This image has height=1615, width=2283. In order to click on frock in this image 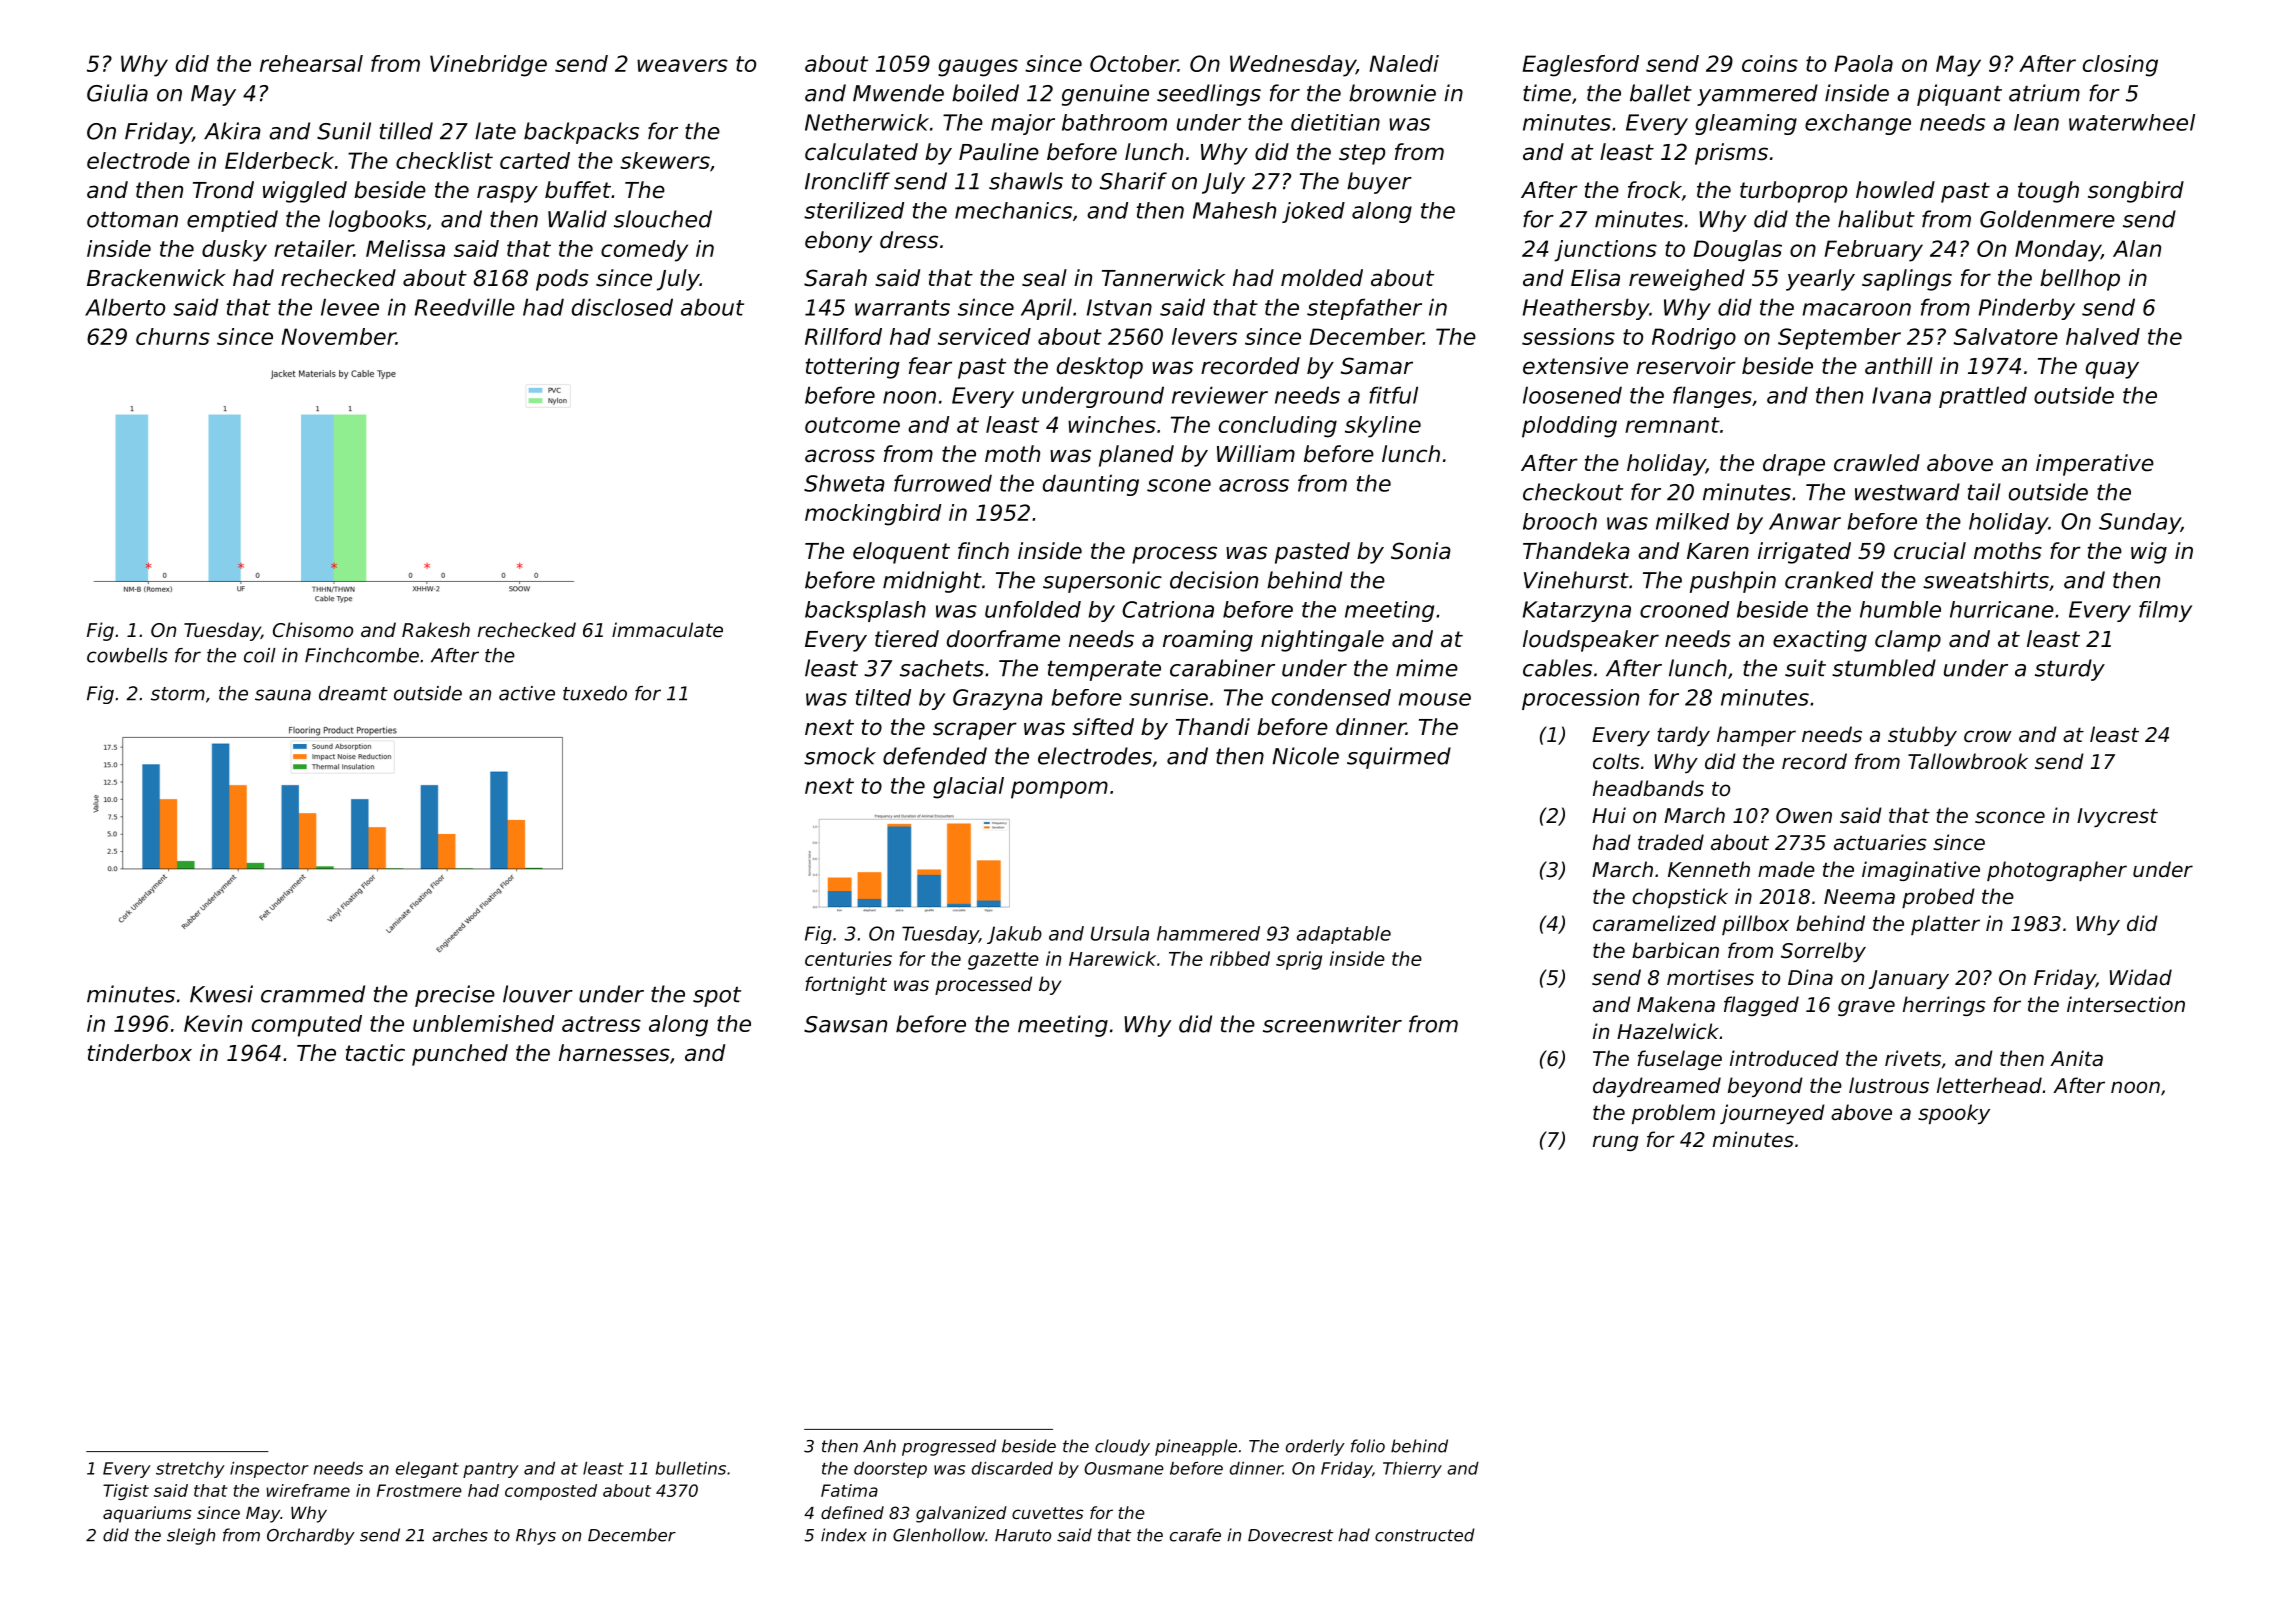, I will do `click(1655, 190)`.
